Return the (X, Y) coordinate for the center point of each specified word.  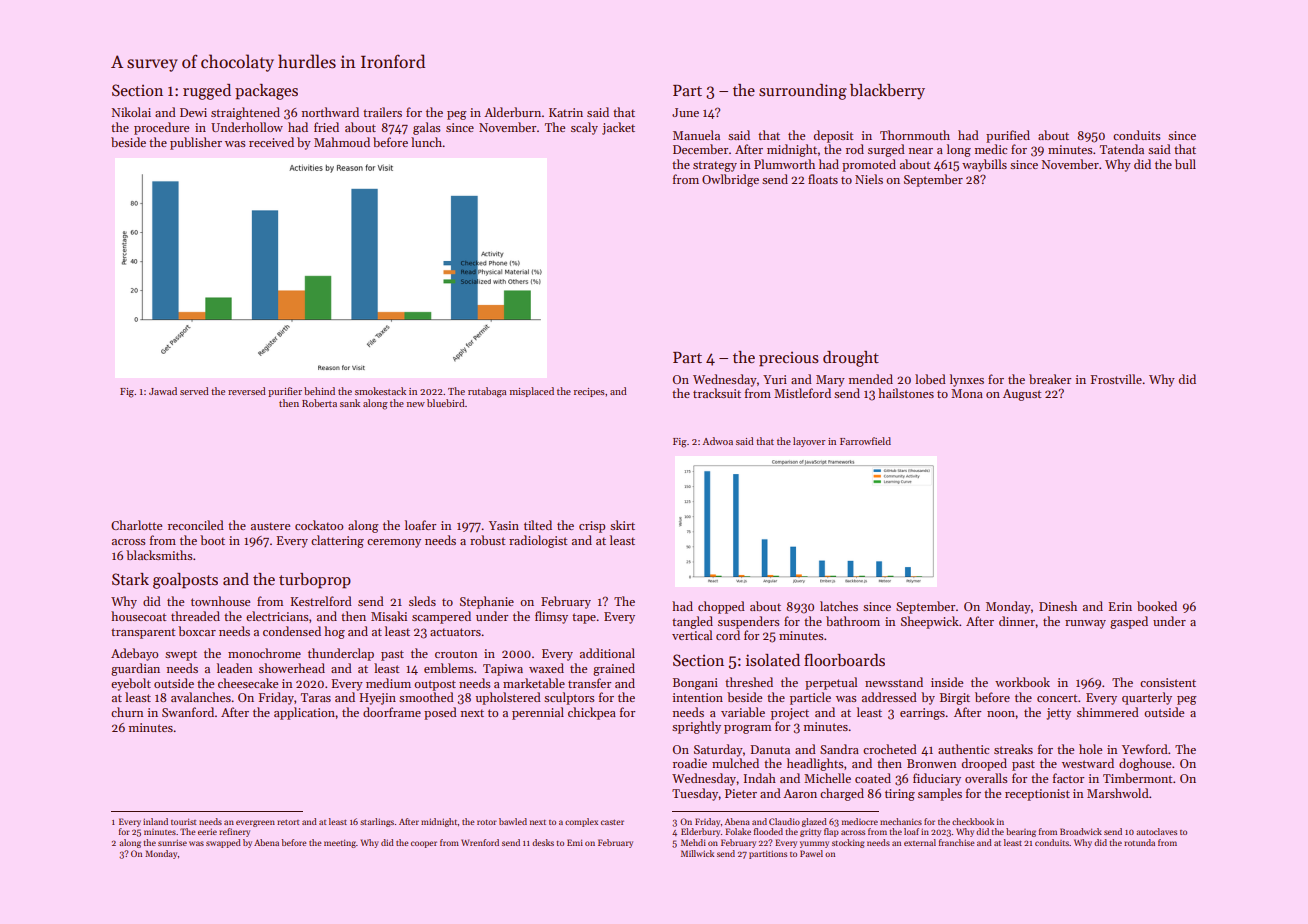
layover (809, 442)
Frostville (1116, 379)
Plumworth (784, 164)
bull (1185, 164)
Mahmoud (342, 142)
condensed (292, 631)
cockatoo (319, 525)
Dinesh (1058, 606)
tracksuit (717, 393)
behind (319, 391)
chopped (721, 607)
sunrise (172, 842)
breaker (1050, 379)
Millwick (697, 853)
